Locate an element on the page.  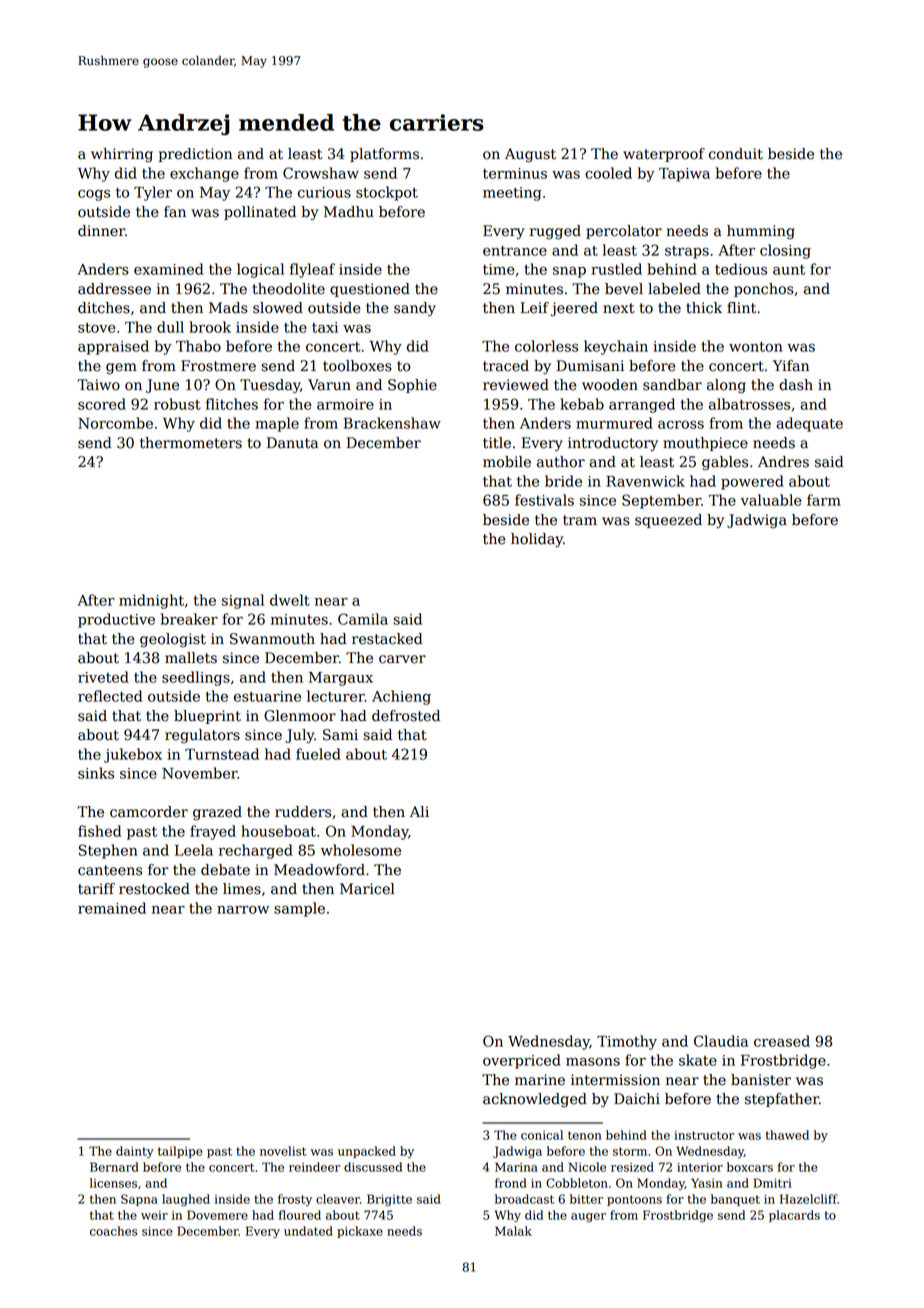
creased is located at coordinates (782, 1041).
